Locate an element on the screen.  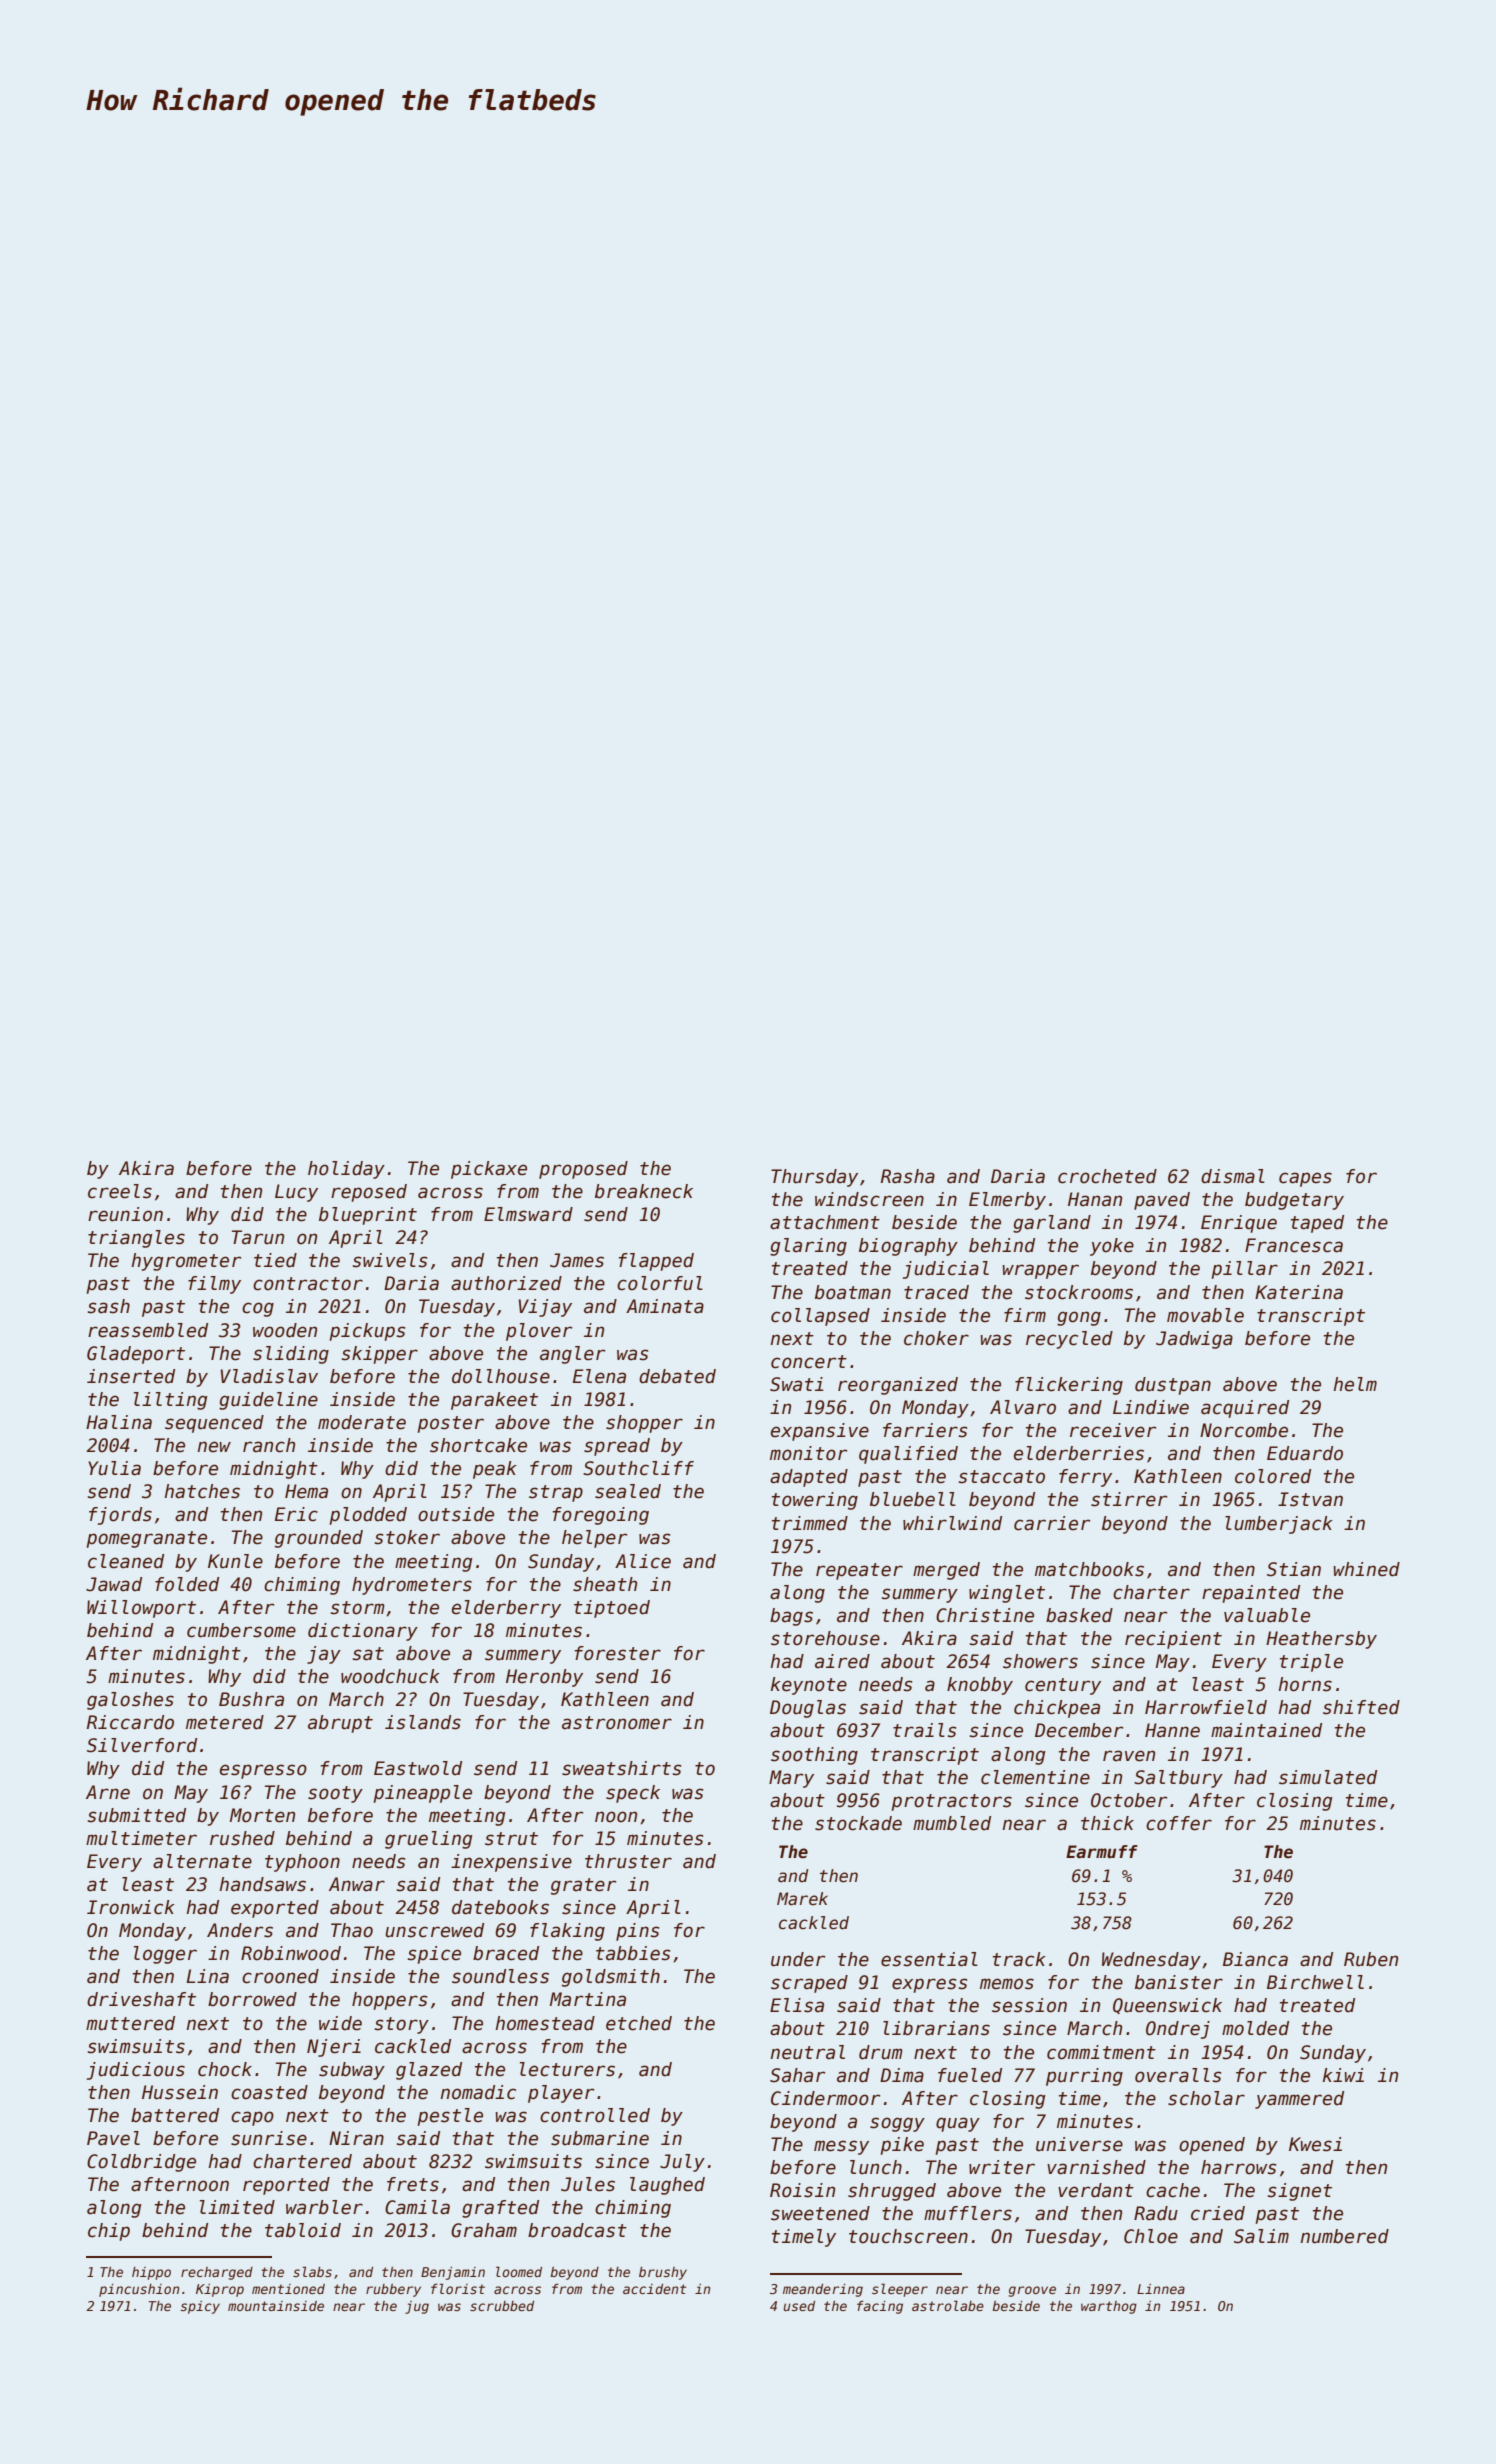
pillar is located at coordinates (1245, 1270).
